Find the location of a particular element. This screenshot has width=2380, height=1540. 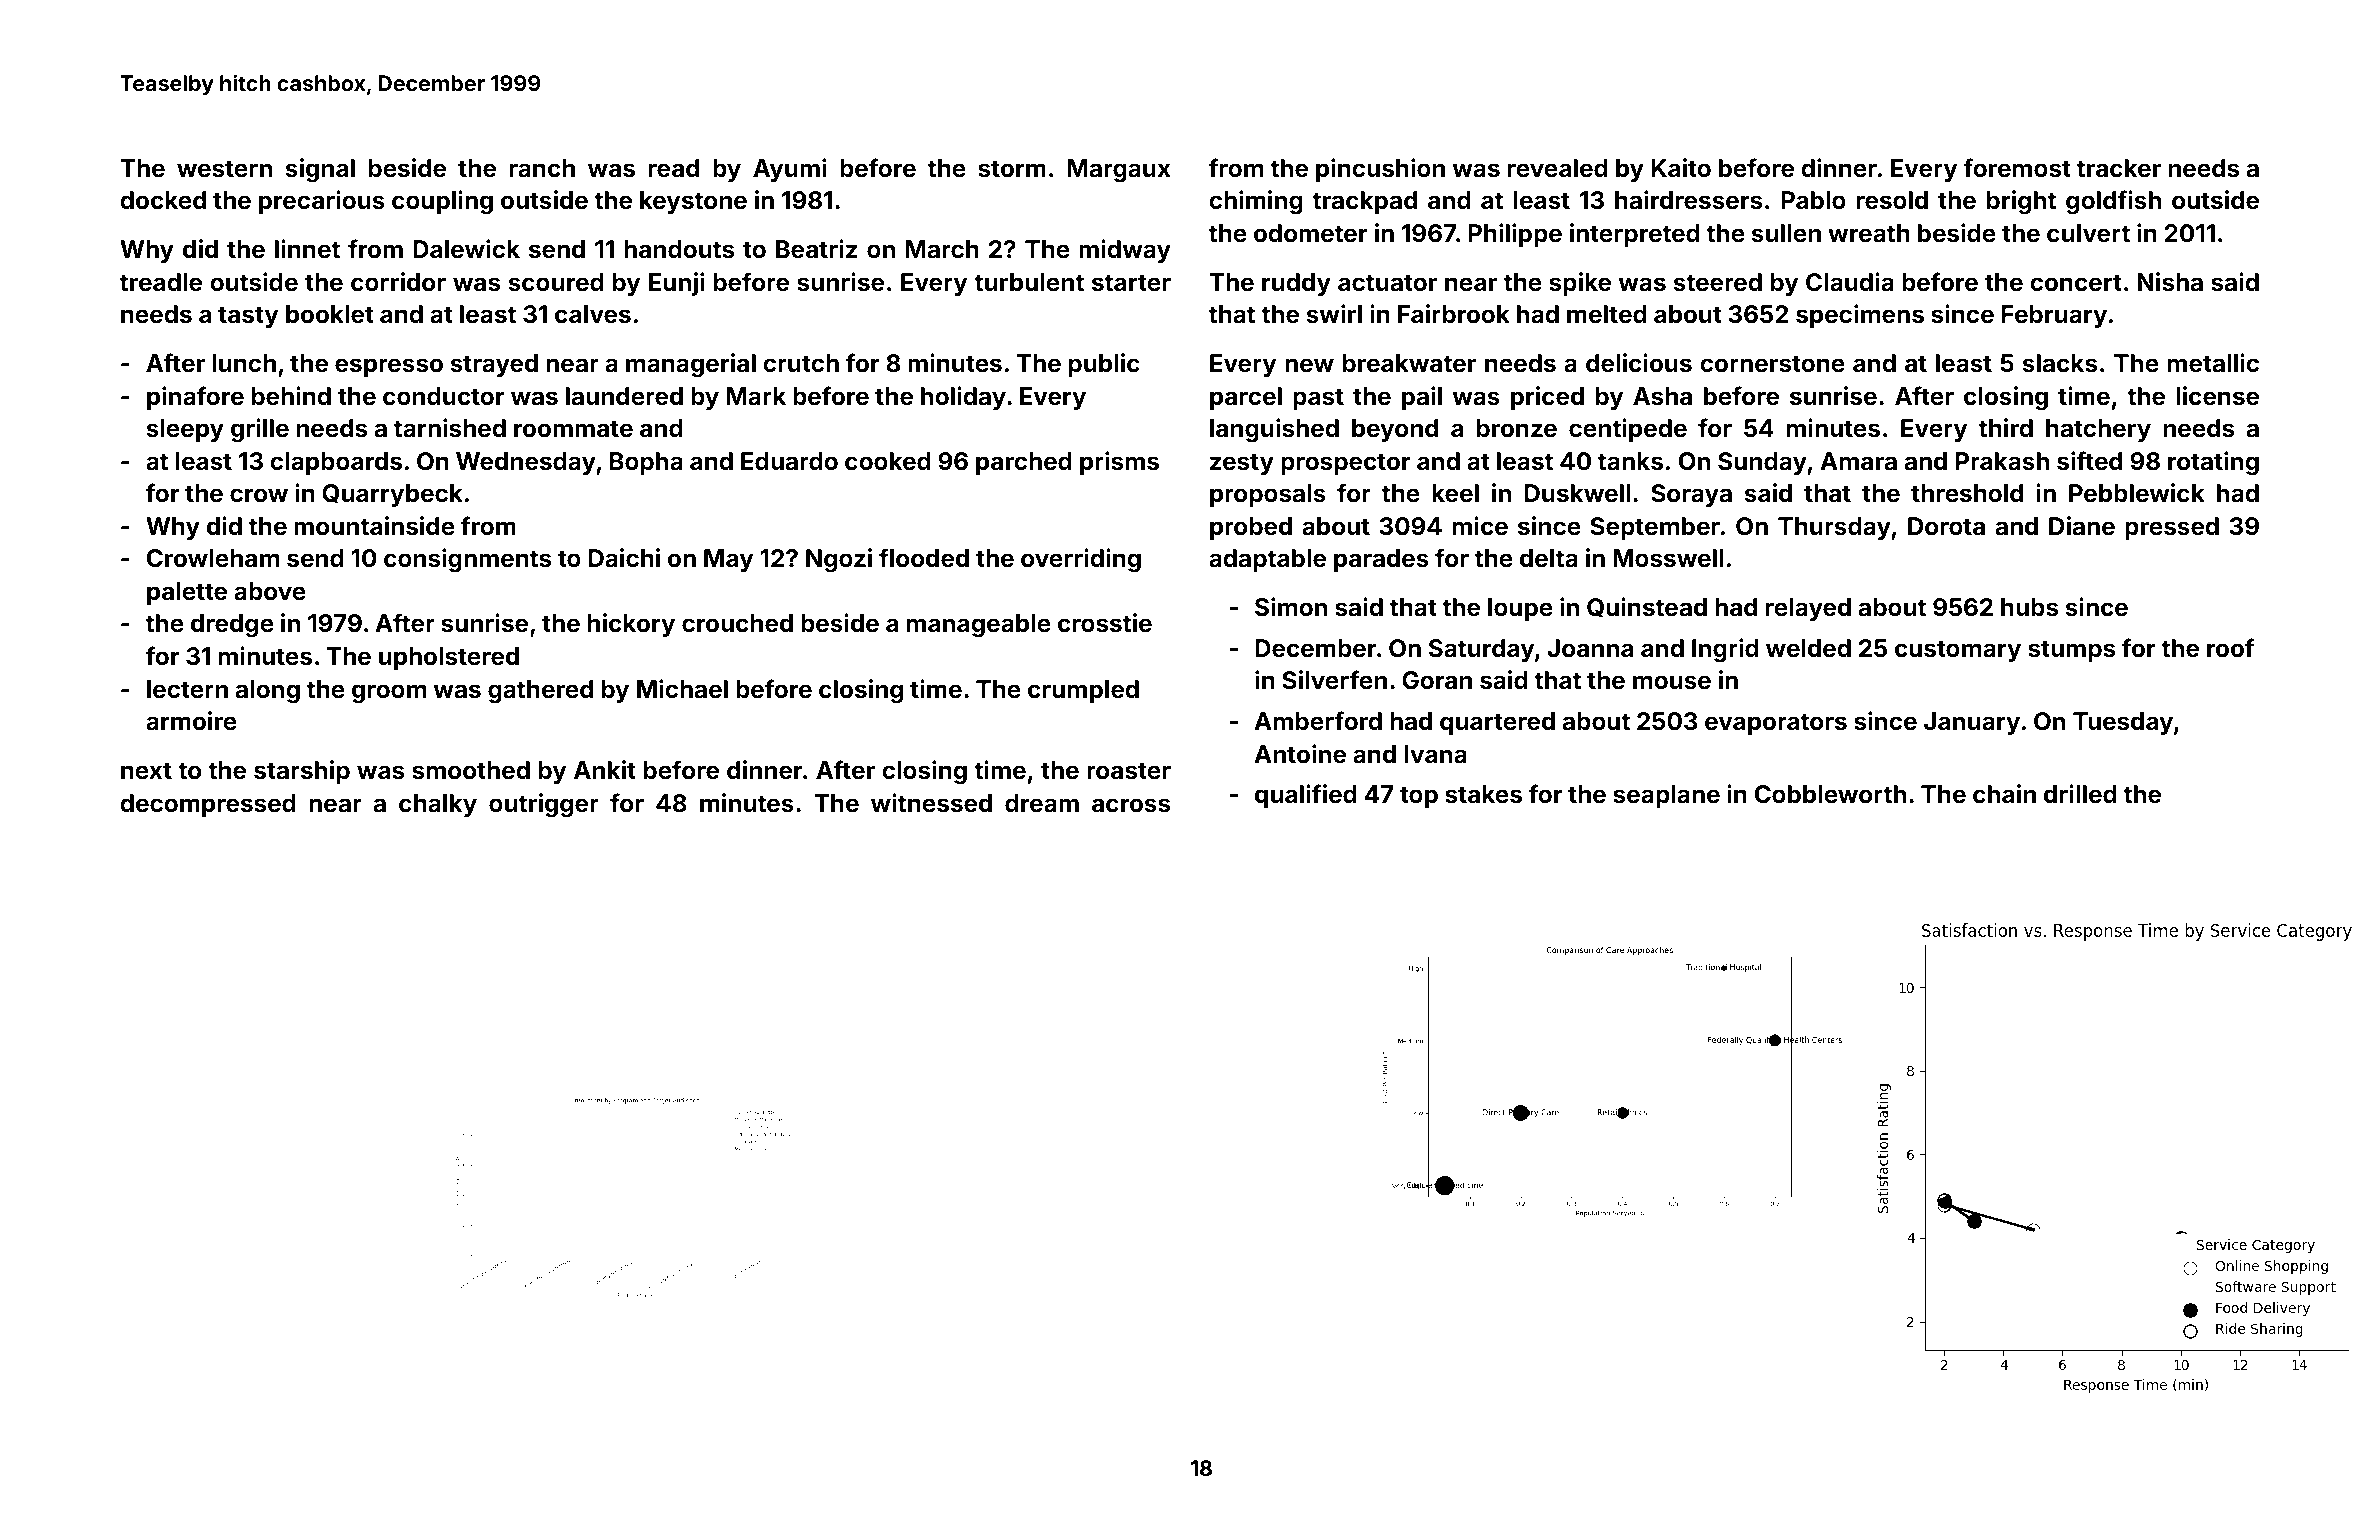

Michael is located at coordinates (682, 689).
